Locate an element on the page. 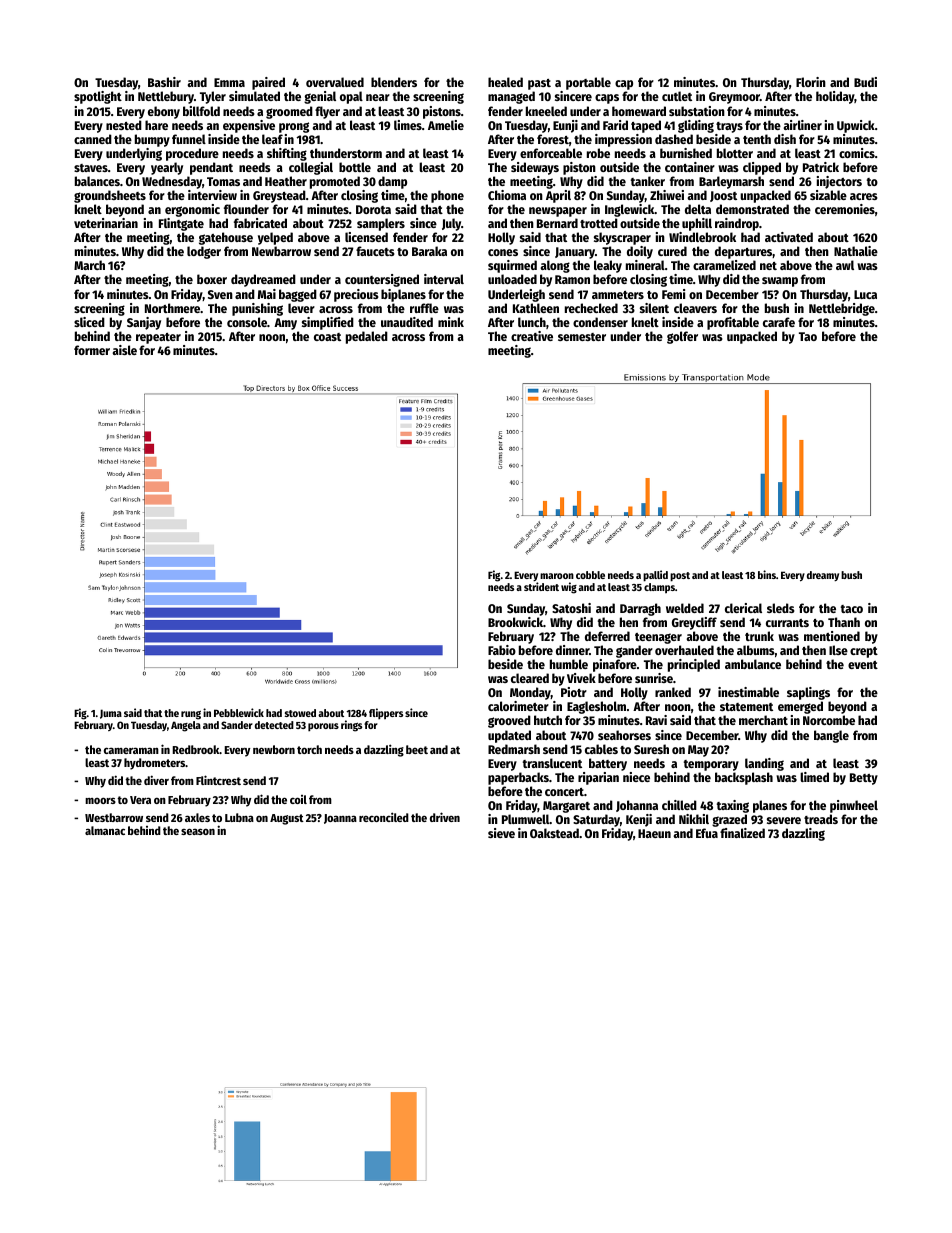 The image size is (952, 1233). creative is located at coordinates (532, 336).
